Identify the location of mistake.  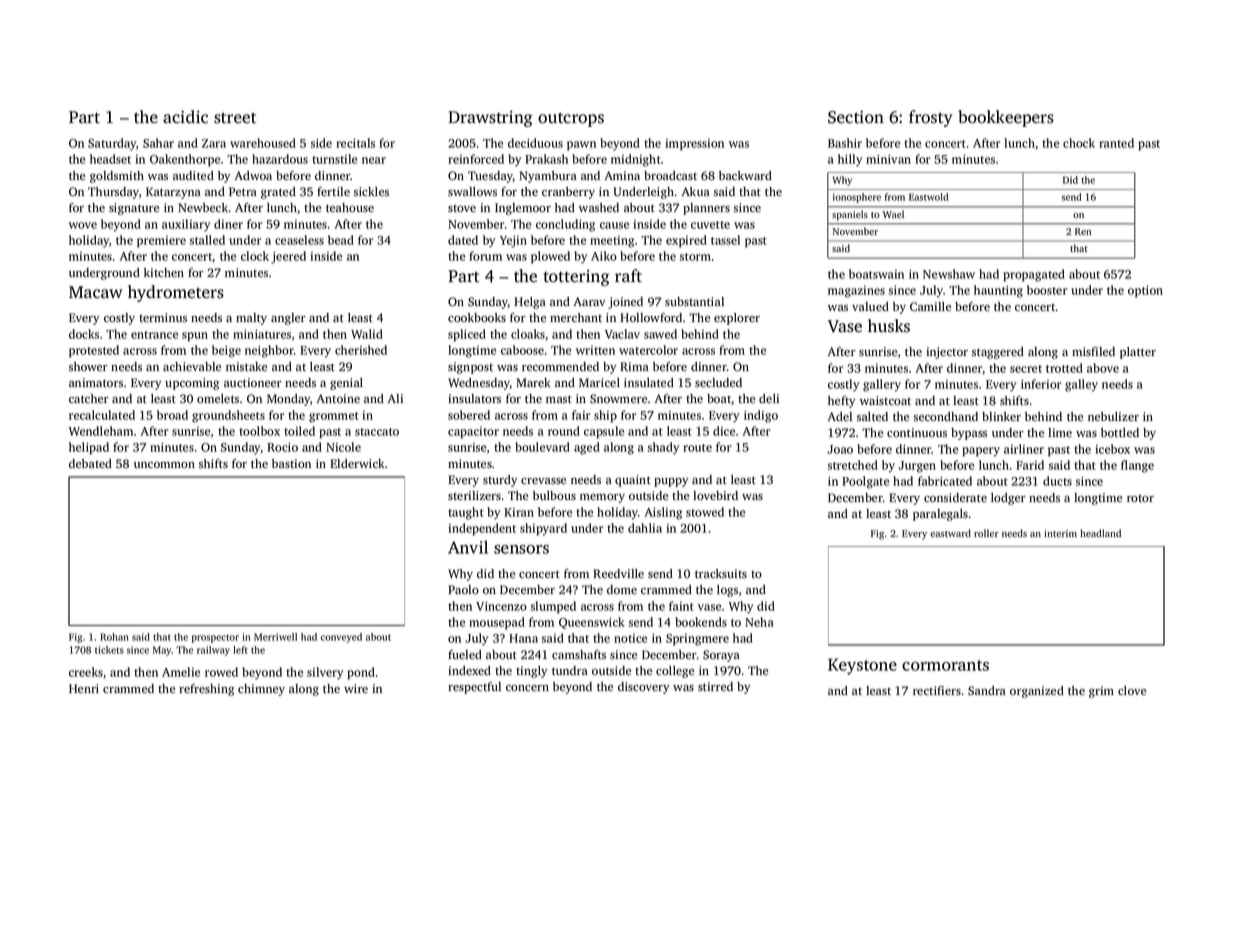
(246, 367).
